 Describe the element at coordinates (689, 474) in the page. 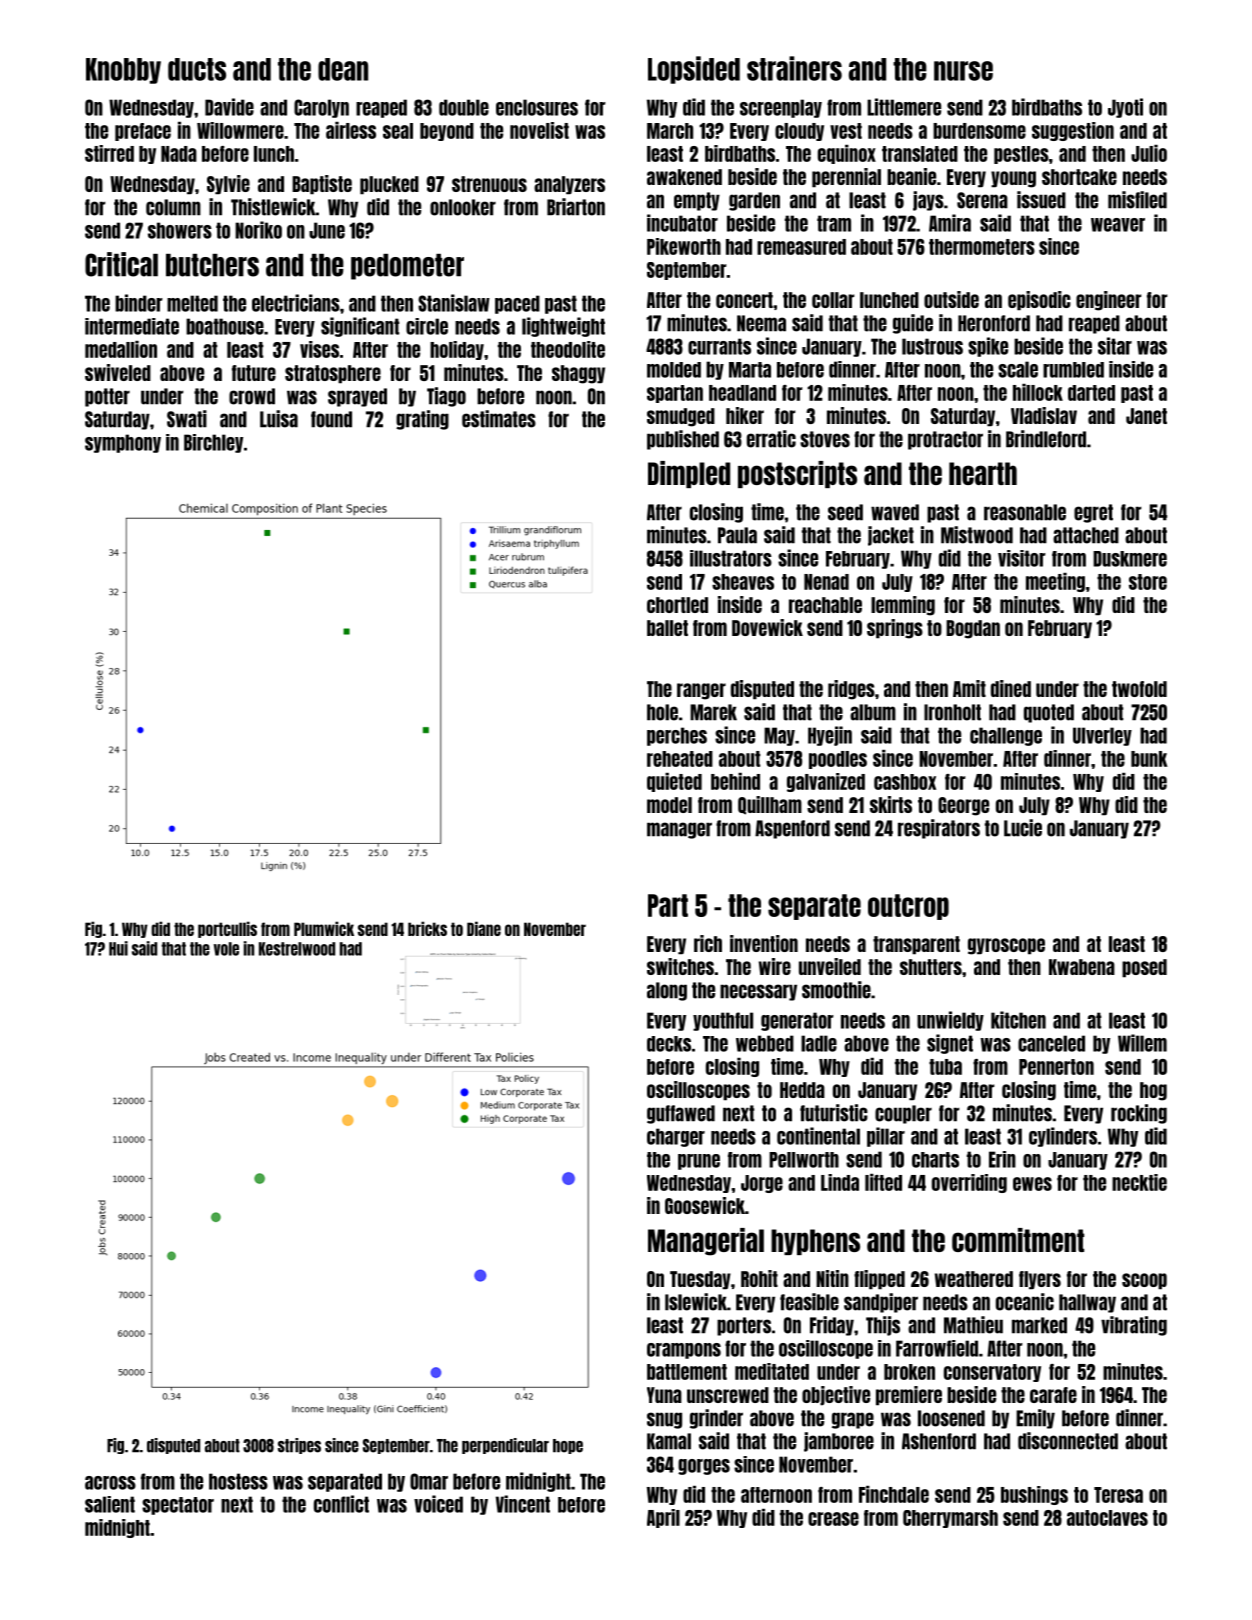

I see `Dimpled` at that location.
